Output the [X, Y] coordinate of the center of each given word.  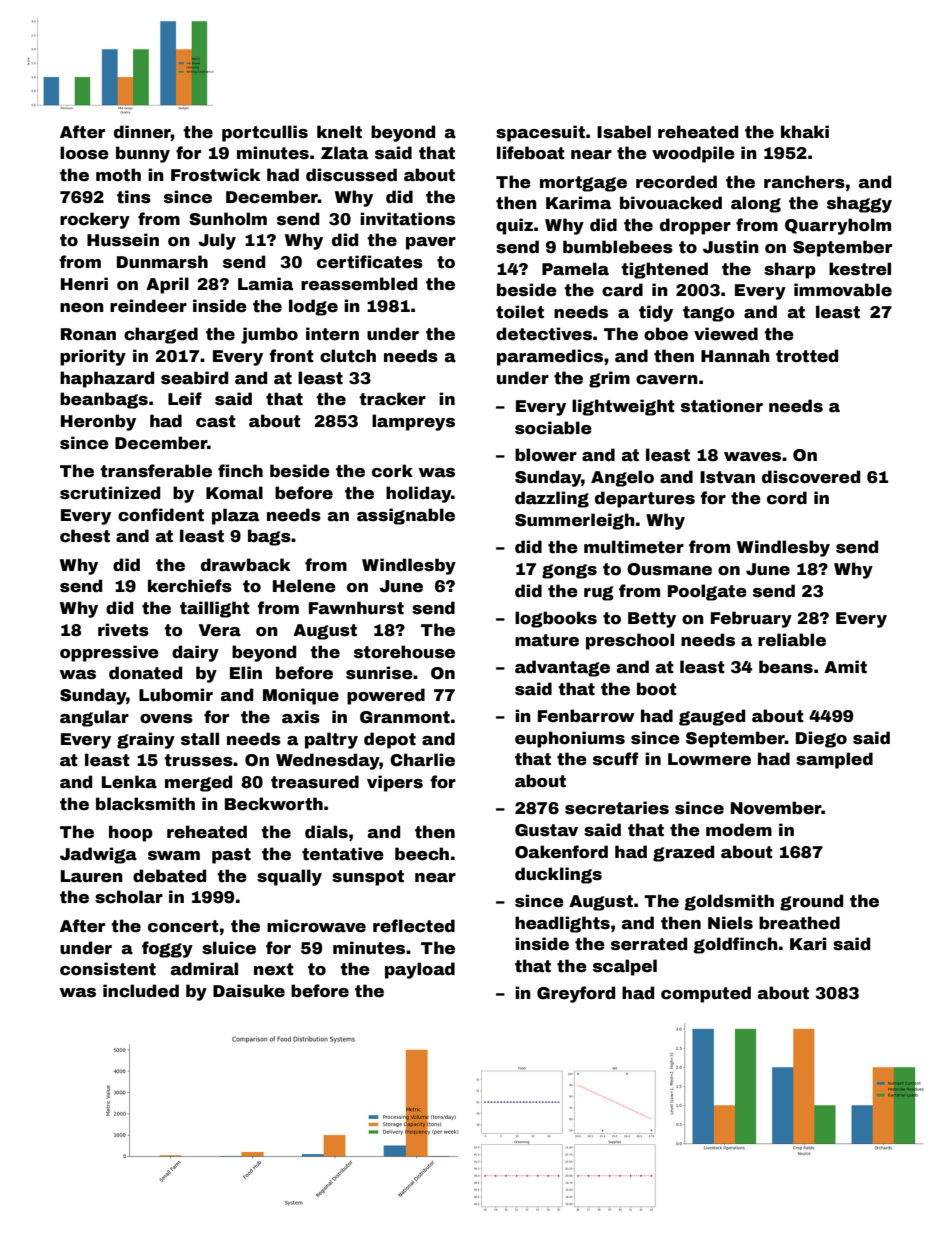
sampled [834, 760]
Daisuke [249, 991]
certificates [370, 262]
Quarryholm [838, 226]
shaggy [859, 204]
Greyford [576, 994]
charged [161, 335]
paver [431, 243]
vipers [395, 783]
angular [94, 718]
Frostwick [216, 175]
